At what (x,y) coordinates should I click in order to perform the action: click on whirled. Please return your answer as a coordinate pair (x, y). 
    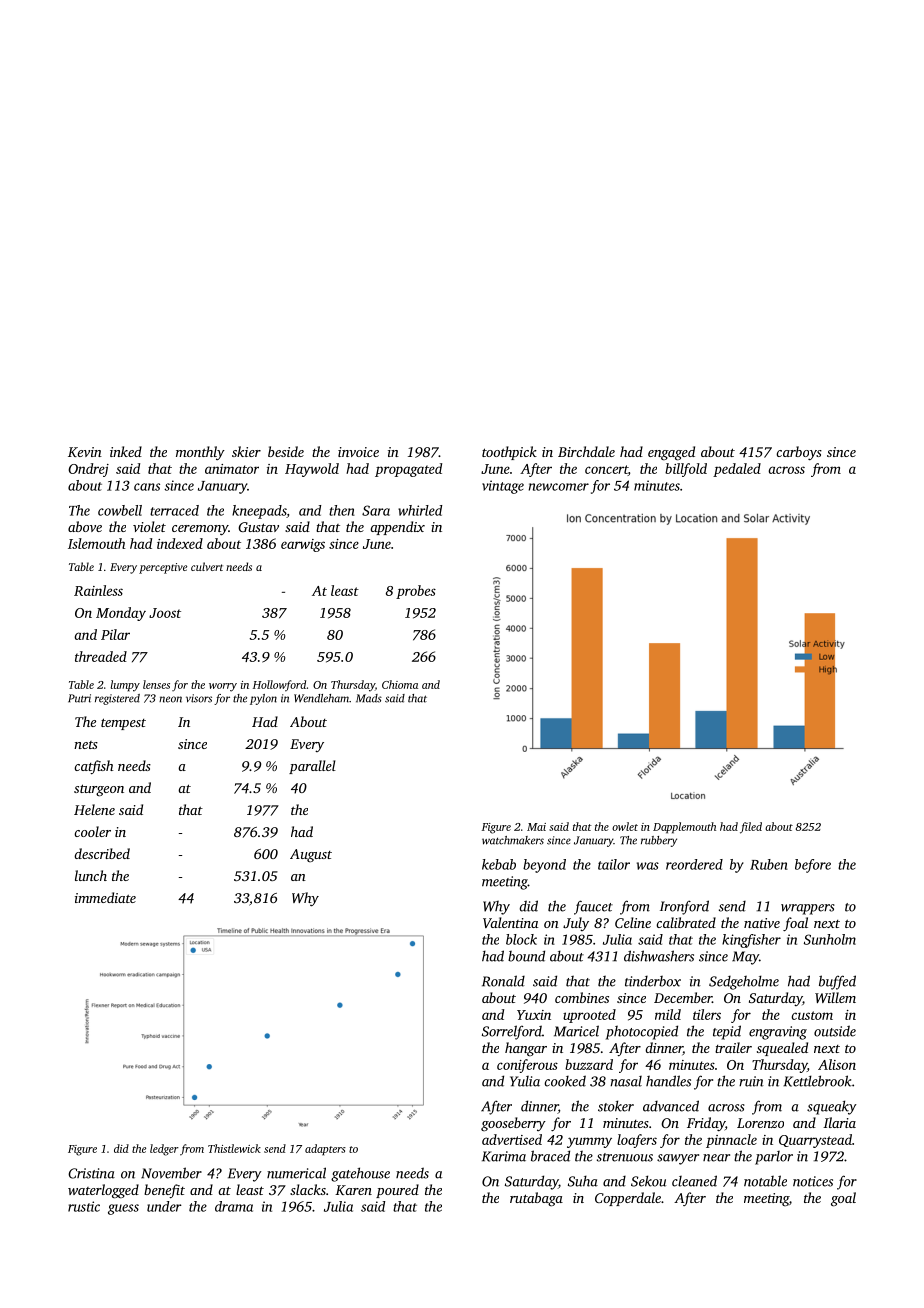
    Looking at the image, I should click on (420, 510).
